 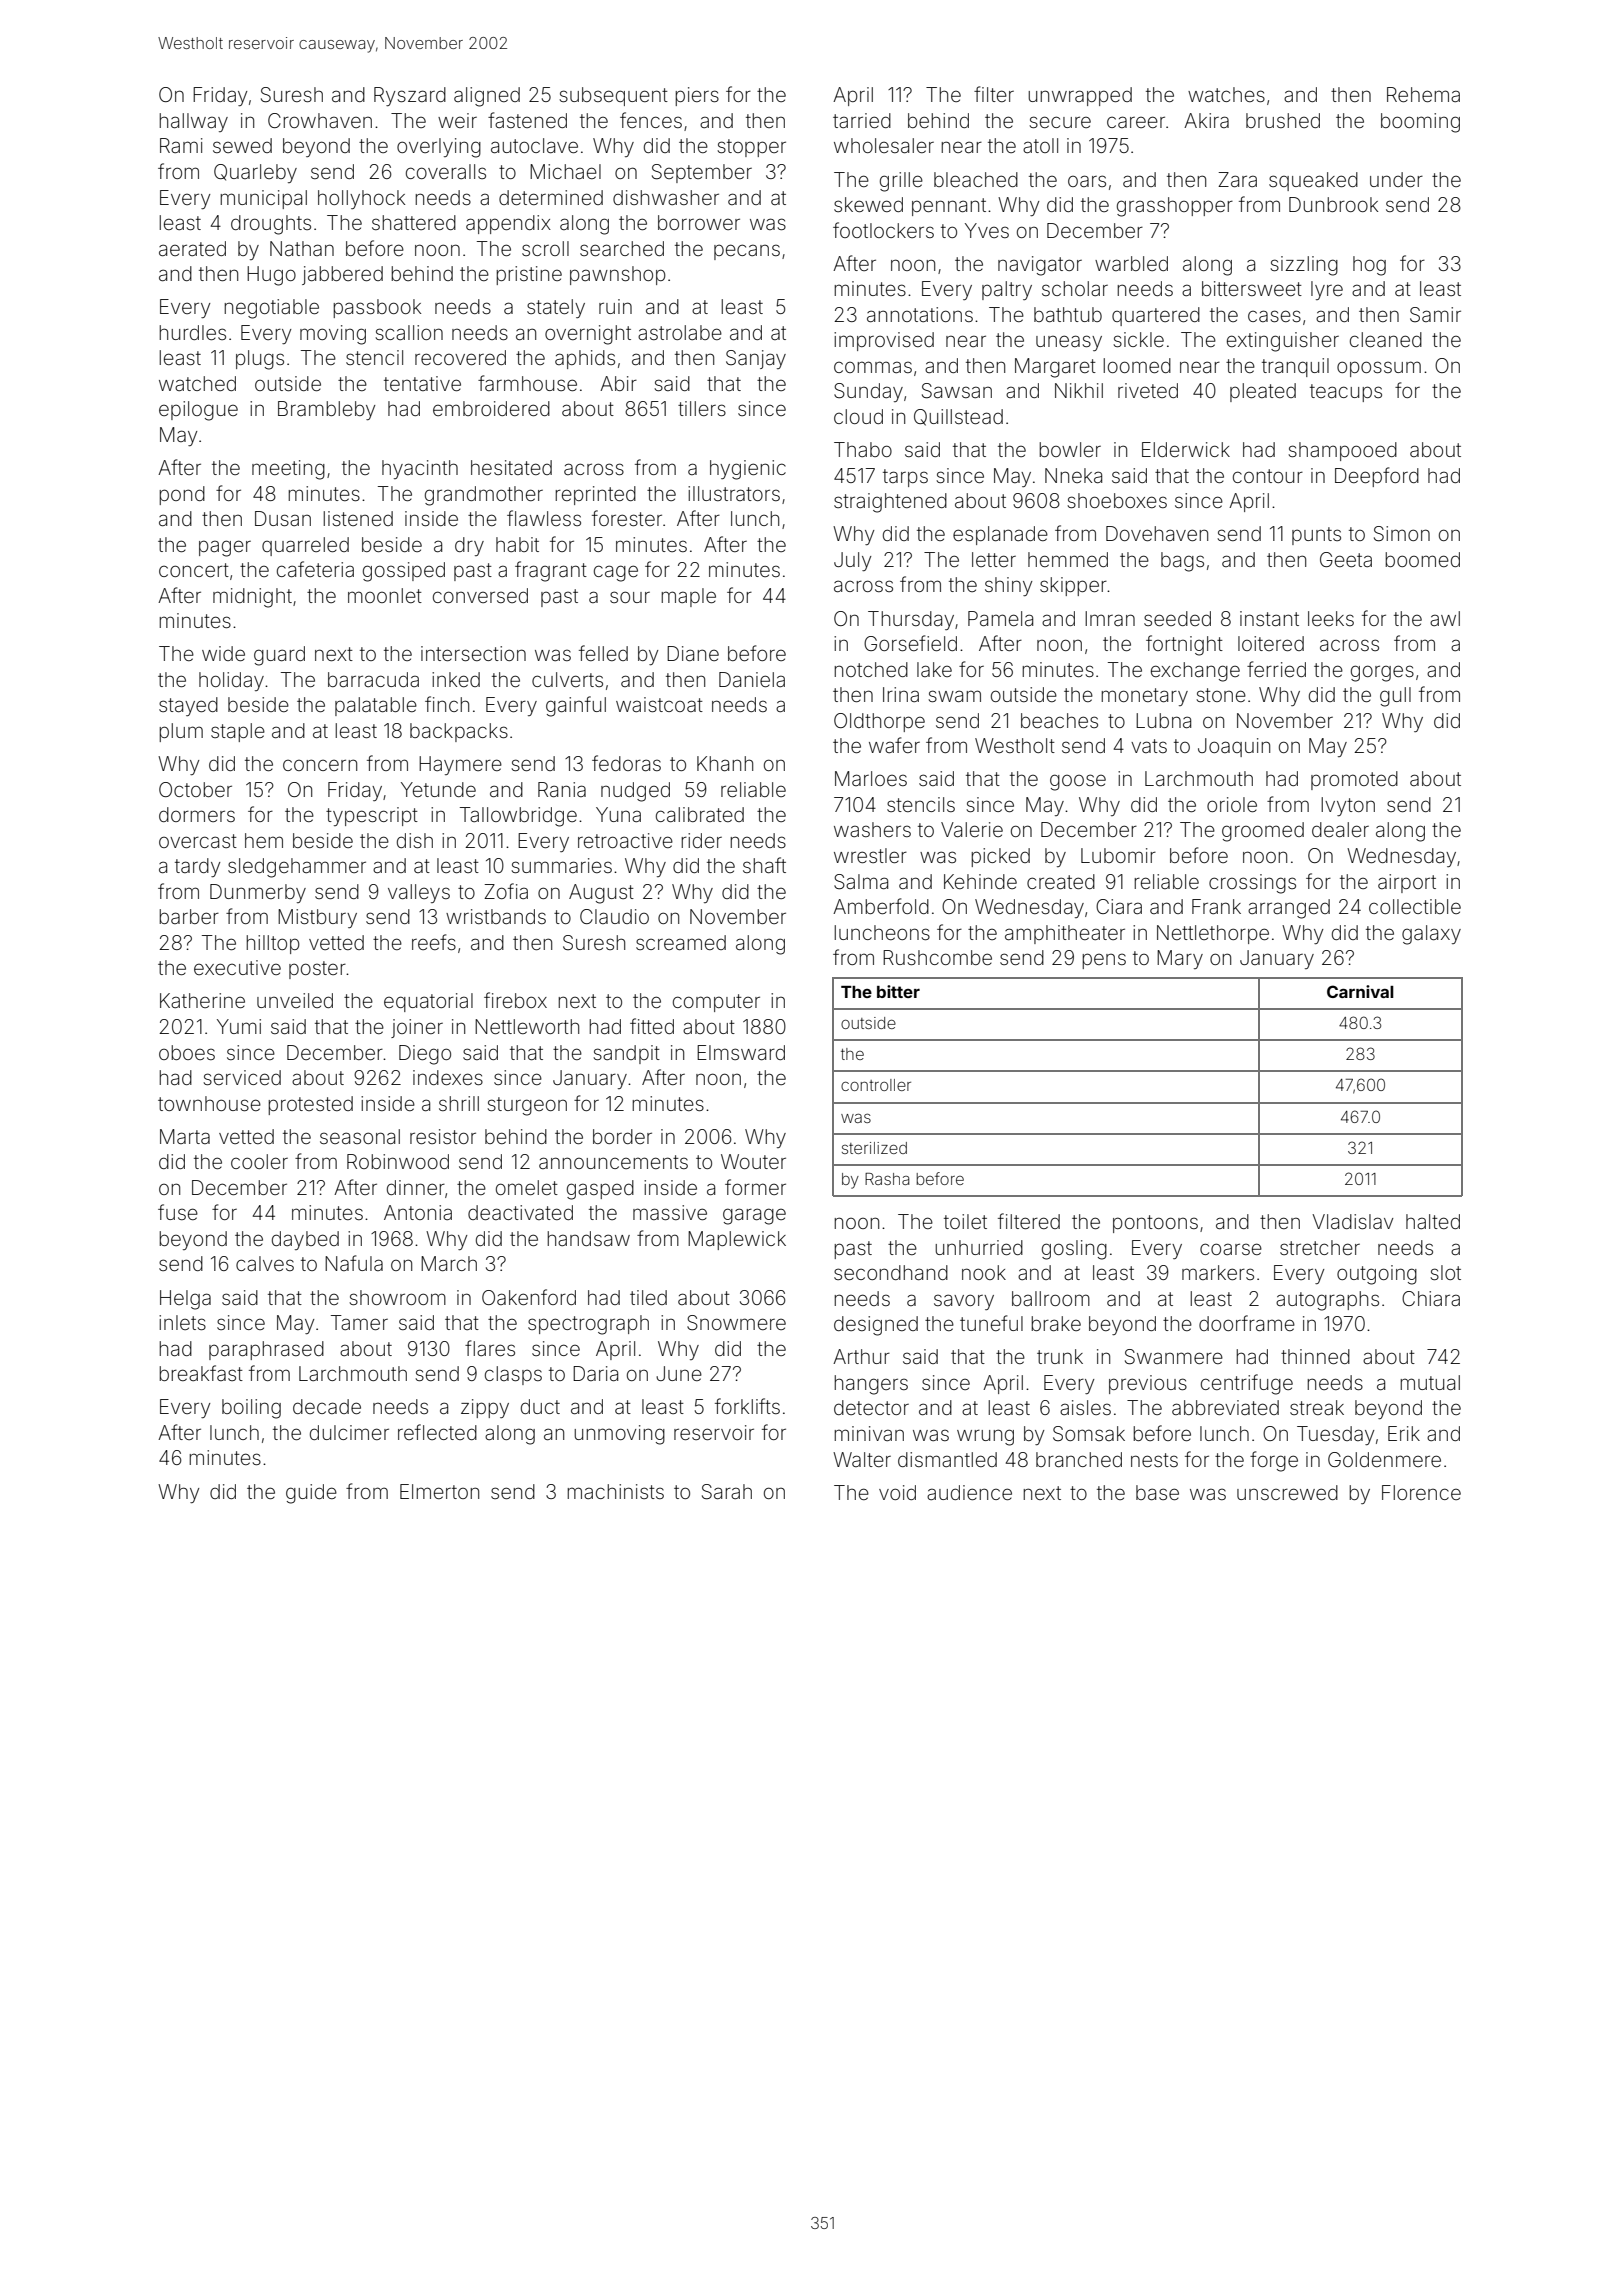 I want to click on tarried, so click(x=862, y=120).
